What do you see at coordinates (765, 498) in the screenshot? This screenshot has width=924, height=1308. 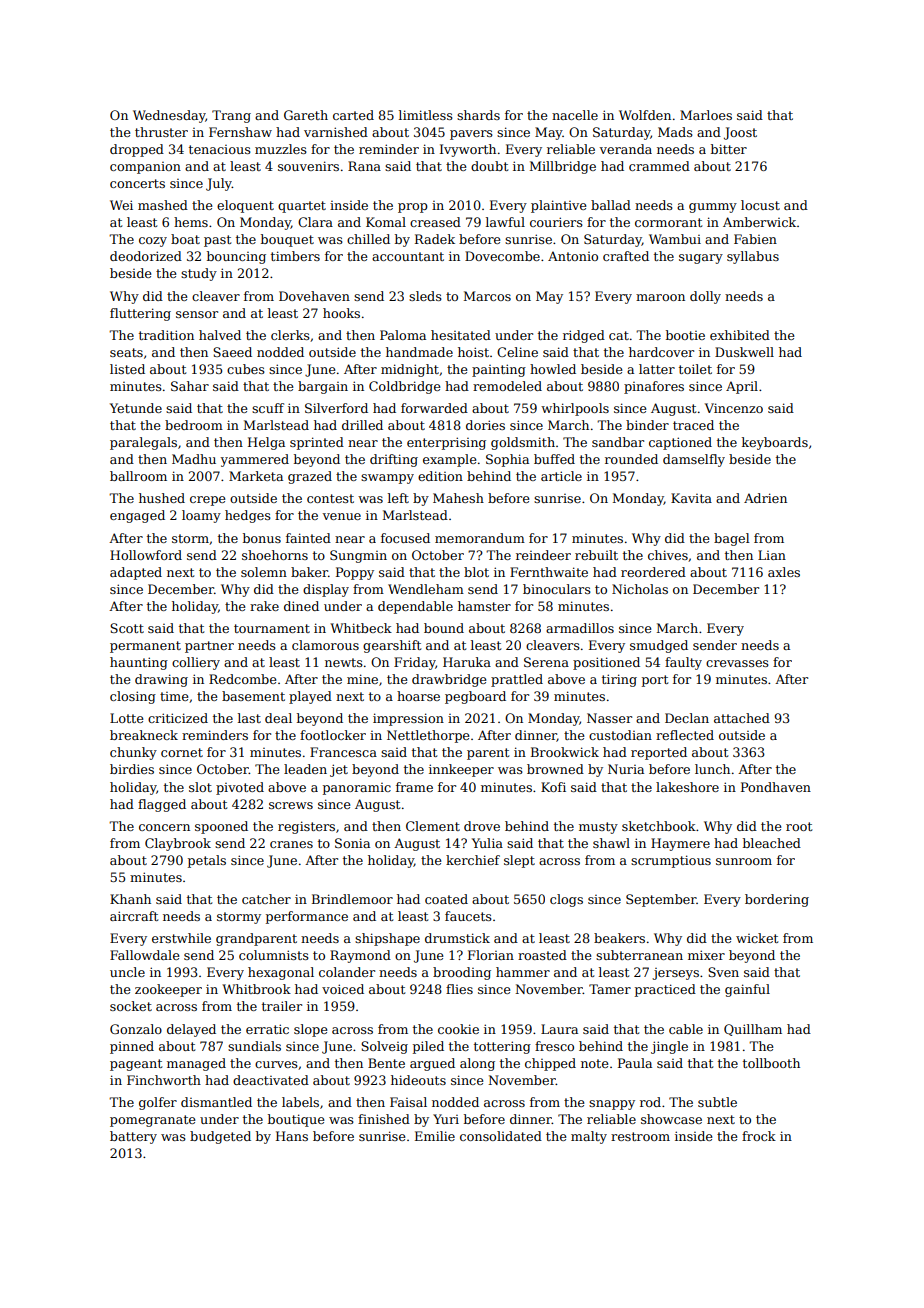 I see `Adrien` at bounding box center [765, 498].
